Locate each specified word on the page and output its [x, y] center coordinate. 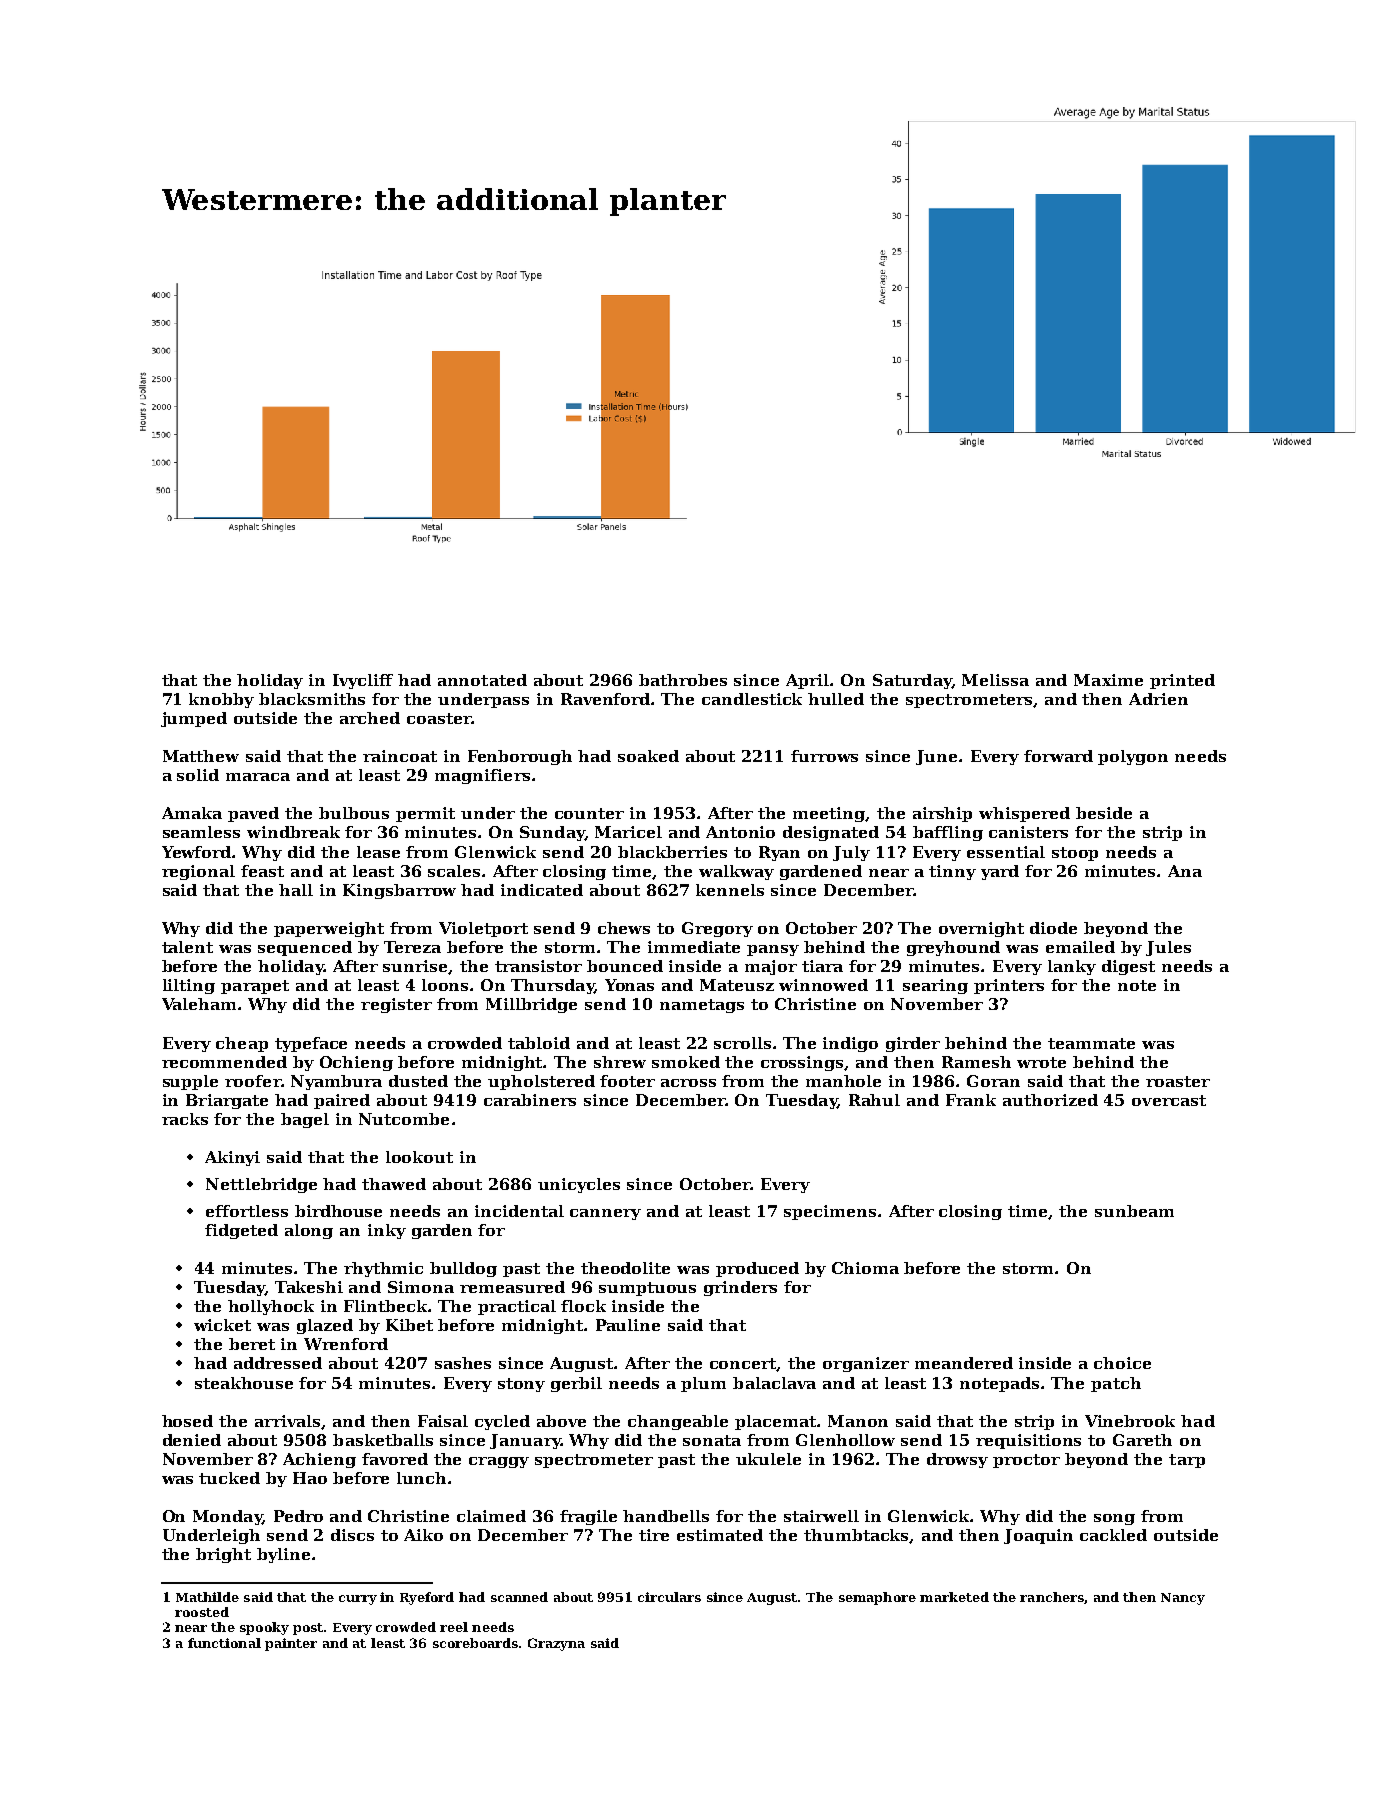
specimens [830, 1212]
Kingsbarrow [399, 891]
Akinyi [232, 1158]
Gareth [1142, 1440]
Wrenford [346, 1344]
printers [1009, 986]
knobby [221, 700]
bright [223, 1555]
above [561, 1421]
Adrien [1158, 699]
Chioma [865, 1268]
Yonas [629, 985]
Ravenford [606, 699]
